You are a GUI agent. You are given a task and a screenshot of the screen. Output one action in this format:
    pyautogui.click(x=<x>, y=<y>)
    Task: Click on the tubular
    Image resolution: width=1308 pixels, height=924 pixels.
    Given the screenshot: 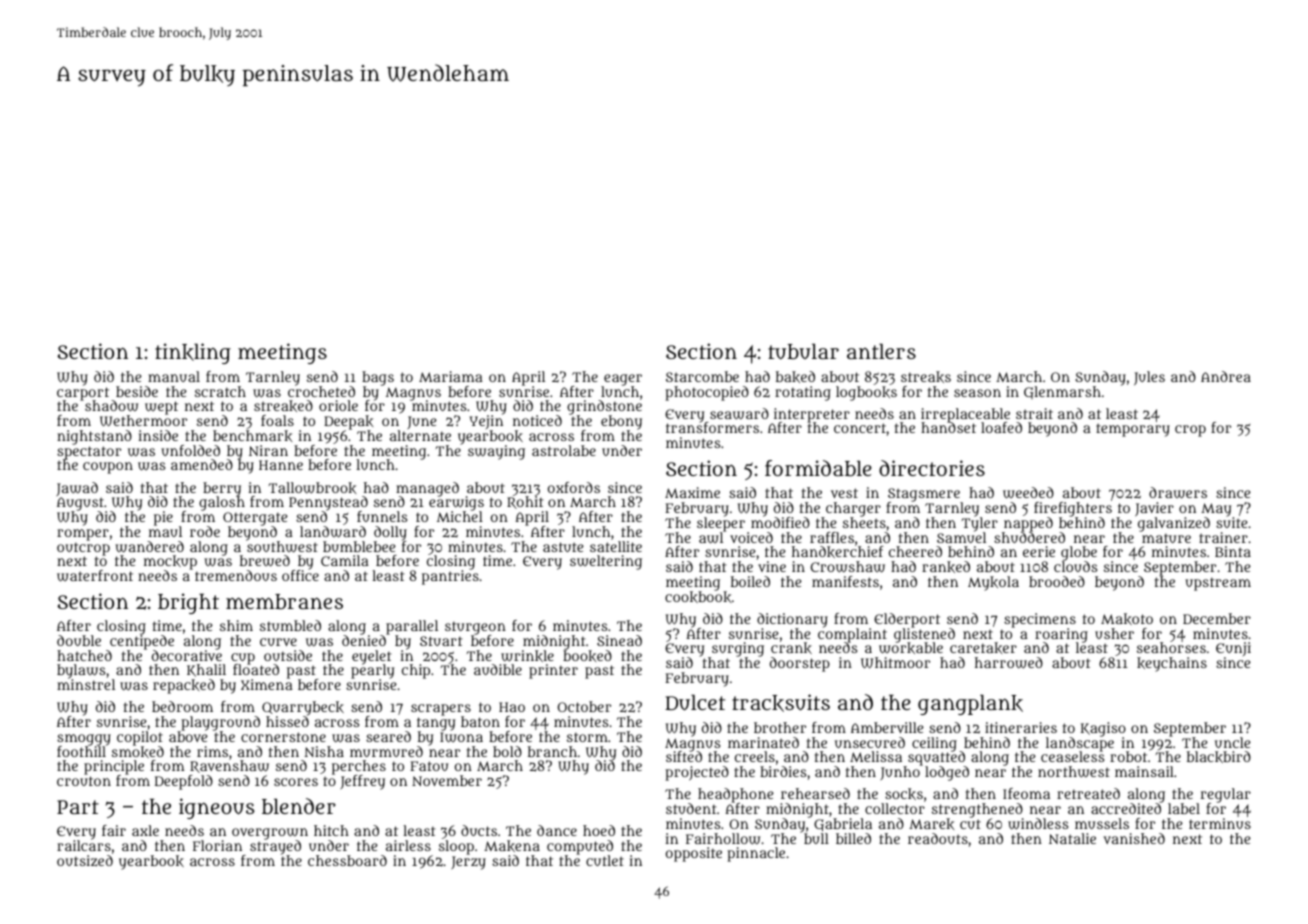 What is the action you would take?
    pyautogui.click(x=803, y=351)
